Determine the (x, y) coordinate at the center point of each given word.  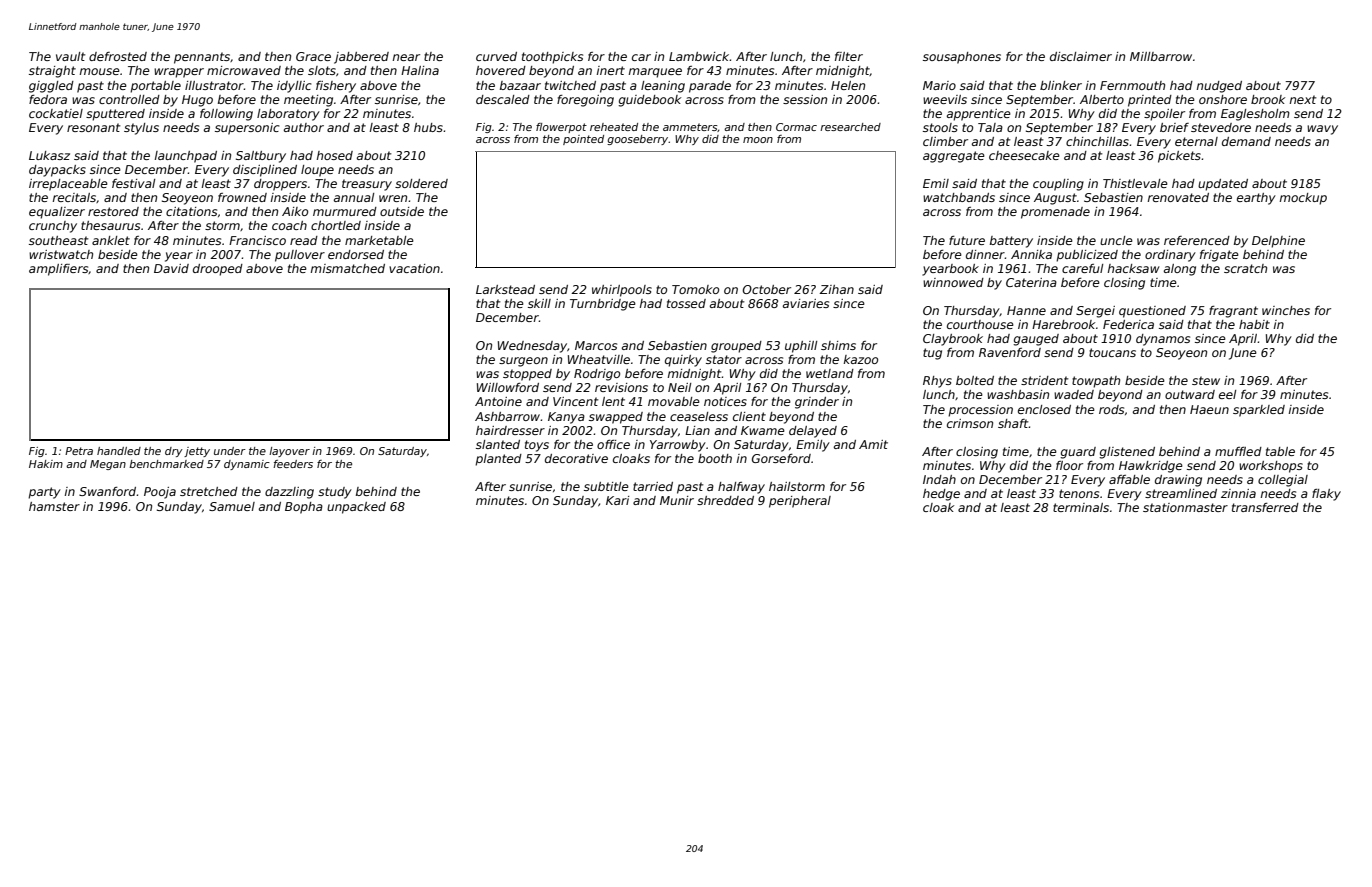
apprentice (979, 115)
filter (849, 56)
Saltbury (261, 157)
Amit (873, 444)
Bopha (304, 508)
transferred (1265, 507)
